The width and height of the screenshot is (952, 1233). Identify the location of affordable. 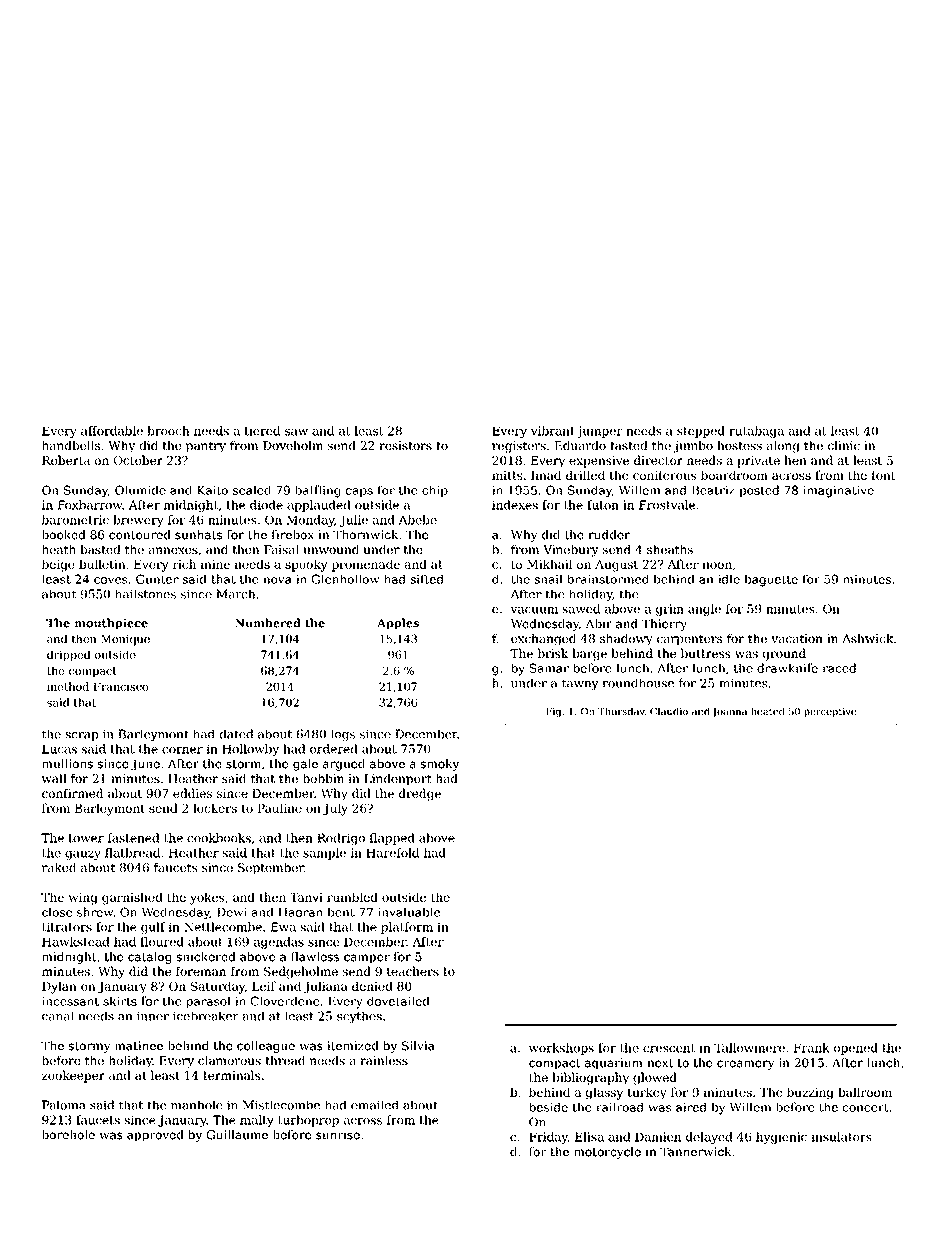
(112, 431).
